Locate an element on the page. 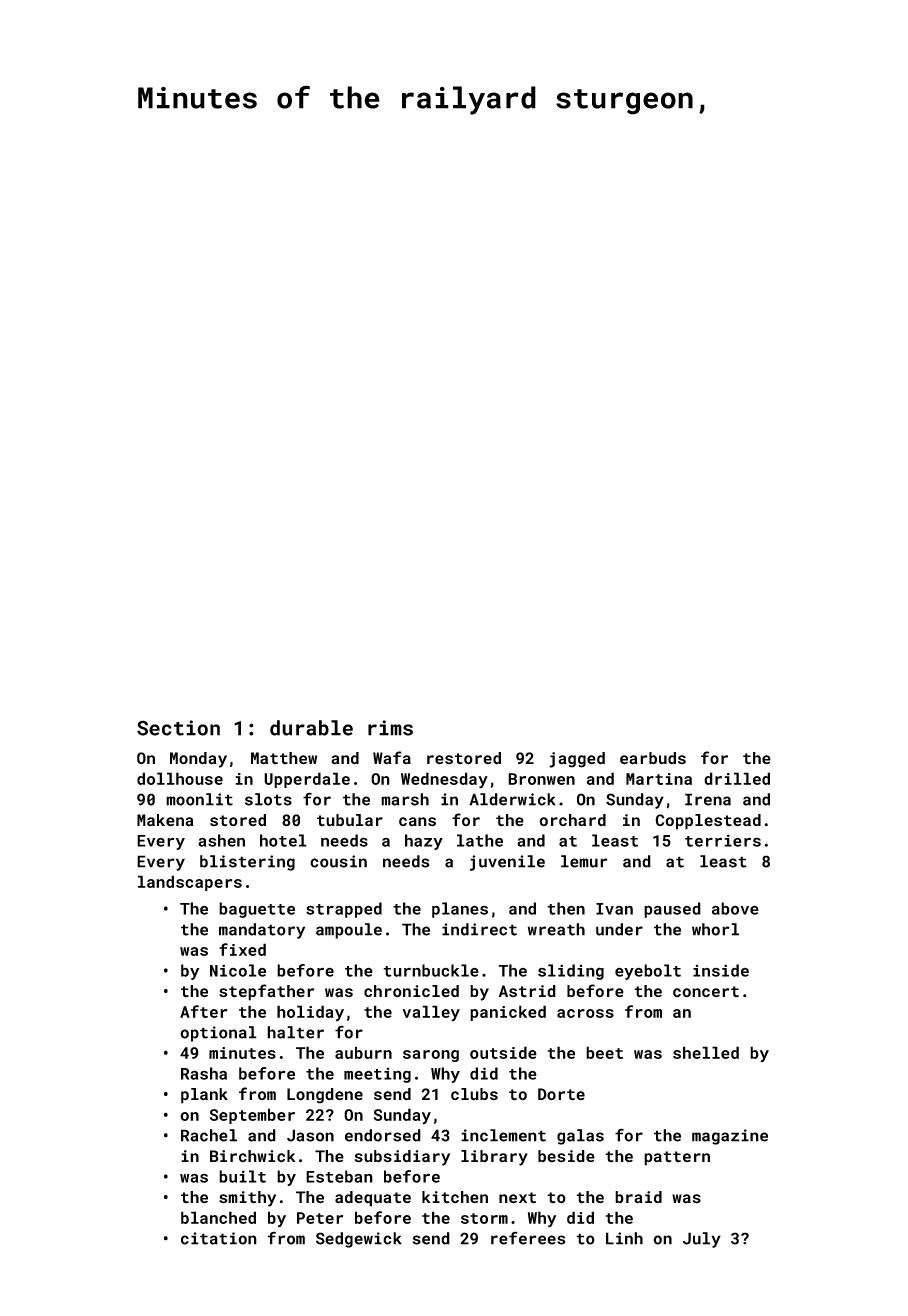 This document has height=1316, width=908. magazine is located at coordinates (730, 1137).
